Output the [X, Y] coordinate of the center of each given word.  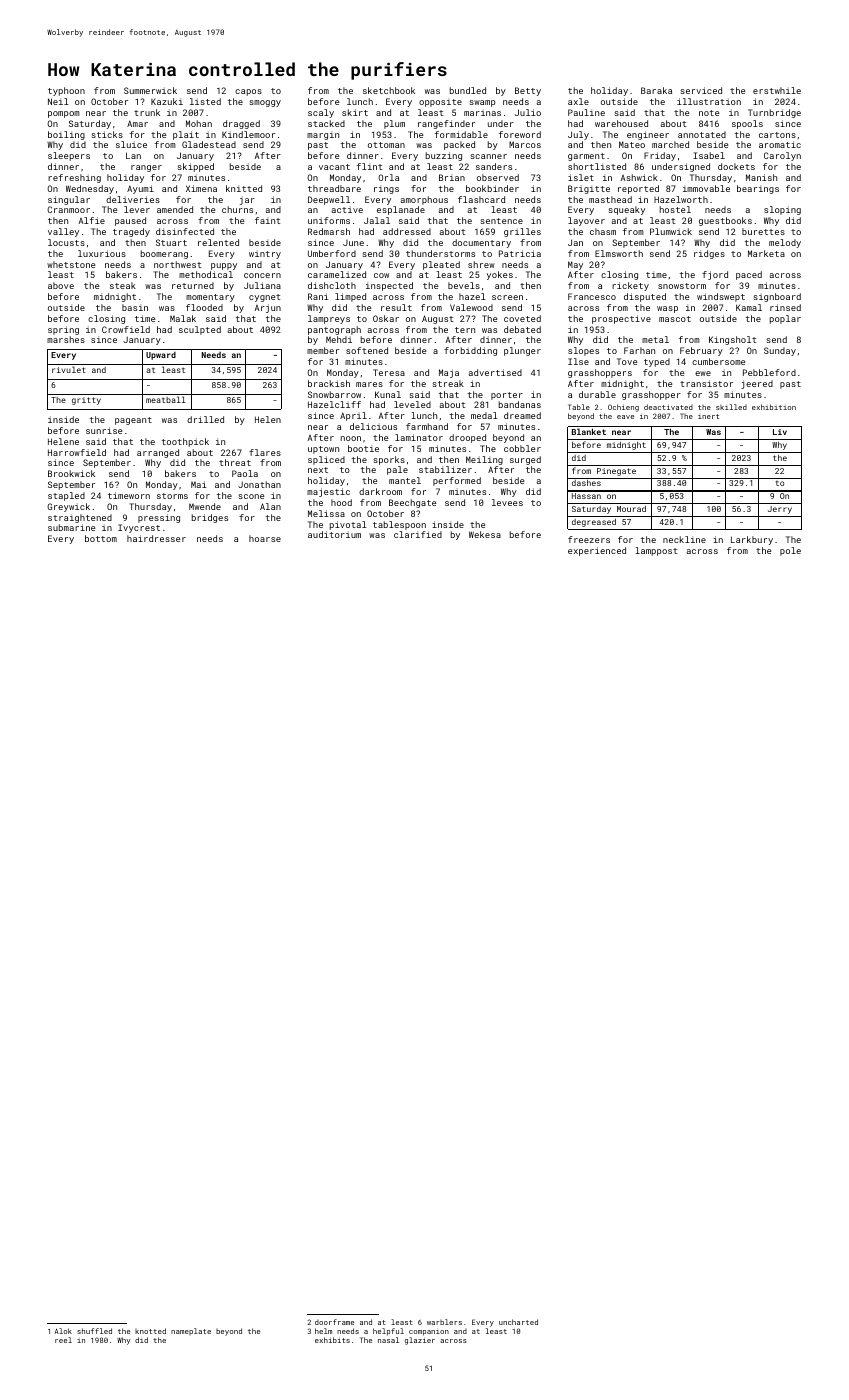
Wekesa [485, 534]
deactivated [668, 407]
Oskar [386, 318]
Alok [63, 1331]
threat [235, 462]
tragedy [131, 232]
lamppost [656, 551]
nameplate [191, 1331]
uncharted [518, 1322]
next [318, 470]
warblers [444, 1322]
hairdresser [156, 538]
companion [429, 1333]
